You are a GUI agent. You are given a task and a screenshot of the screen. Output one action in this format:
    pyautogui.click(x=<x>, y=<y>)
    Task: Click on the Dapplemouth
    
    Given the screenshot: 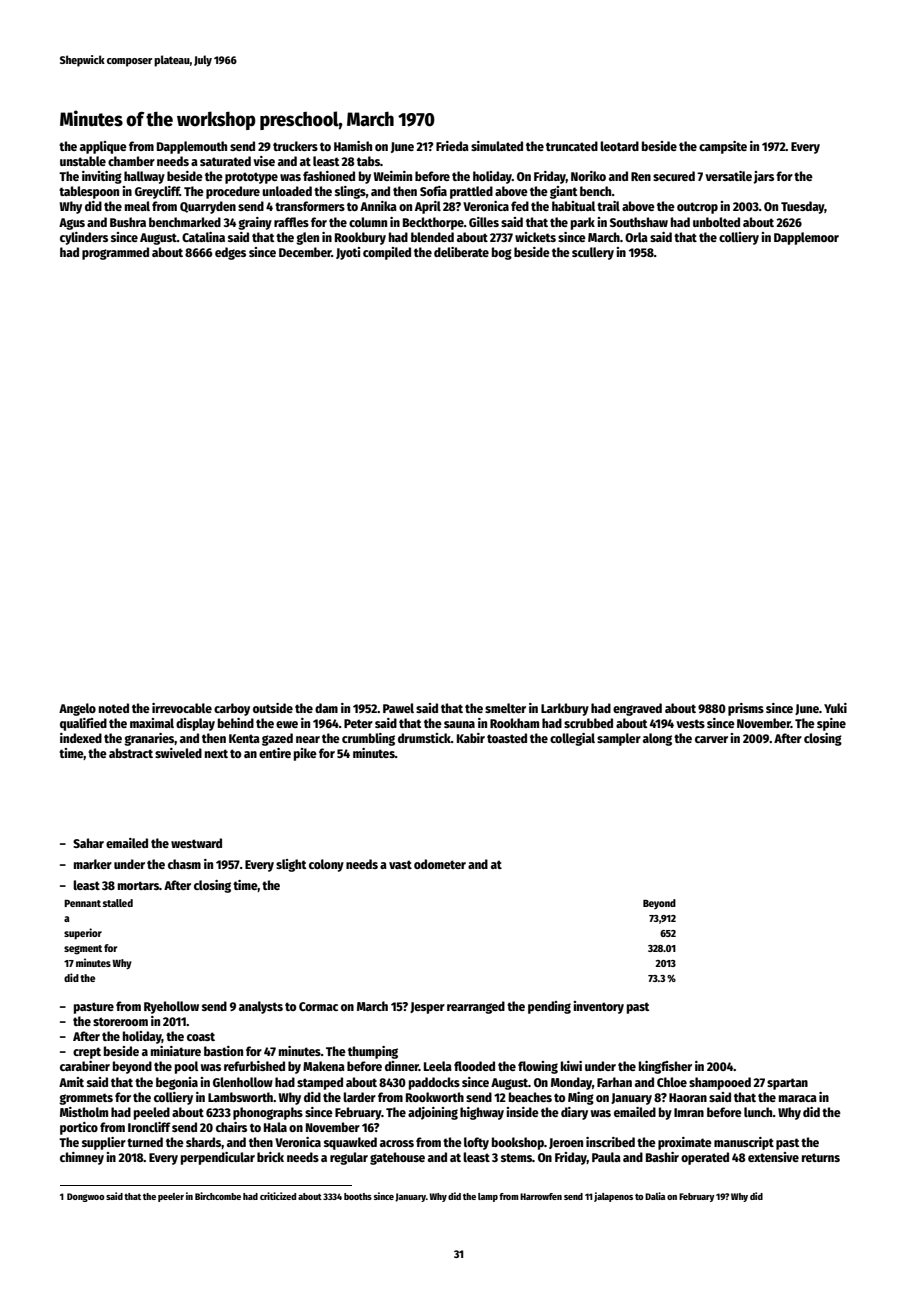 What is the action you would take?
    pyautogui.click(x=192, y=147)
